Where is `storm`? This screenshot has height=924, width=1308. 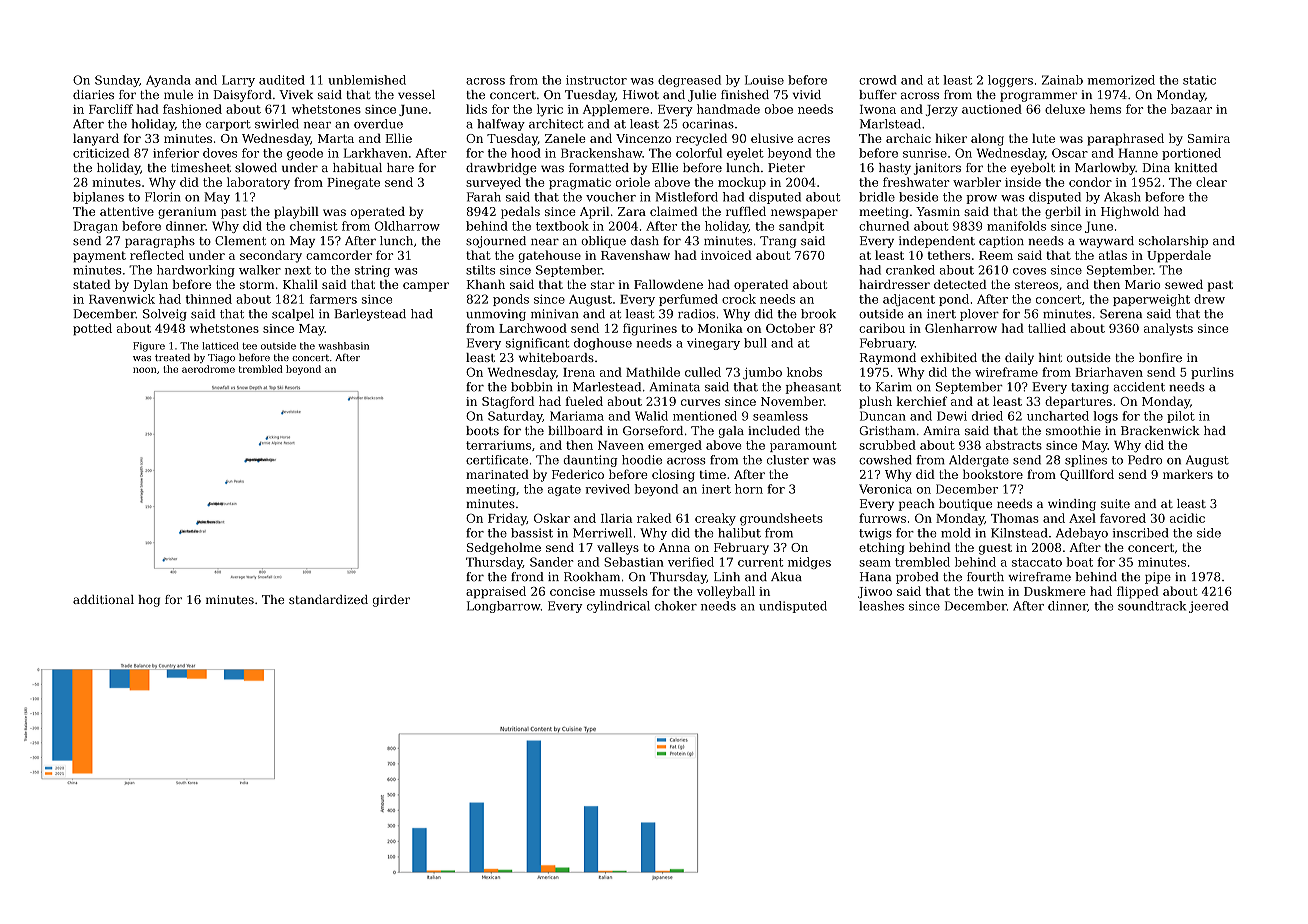 storm is located at coordinates (257, 285).
